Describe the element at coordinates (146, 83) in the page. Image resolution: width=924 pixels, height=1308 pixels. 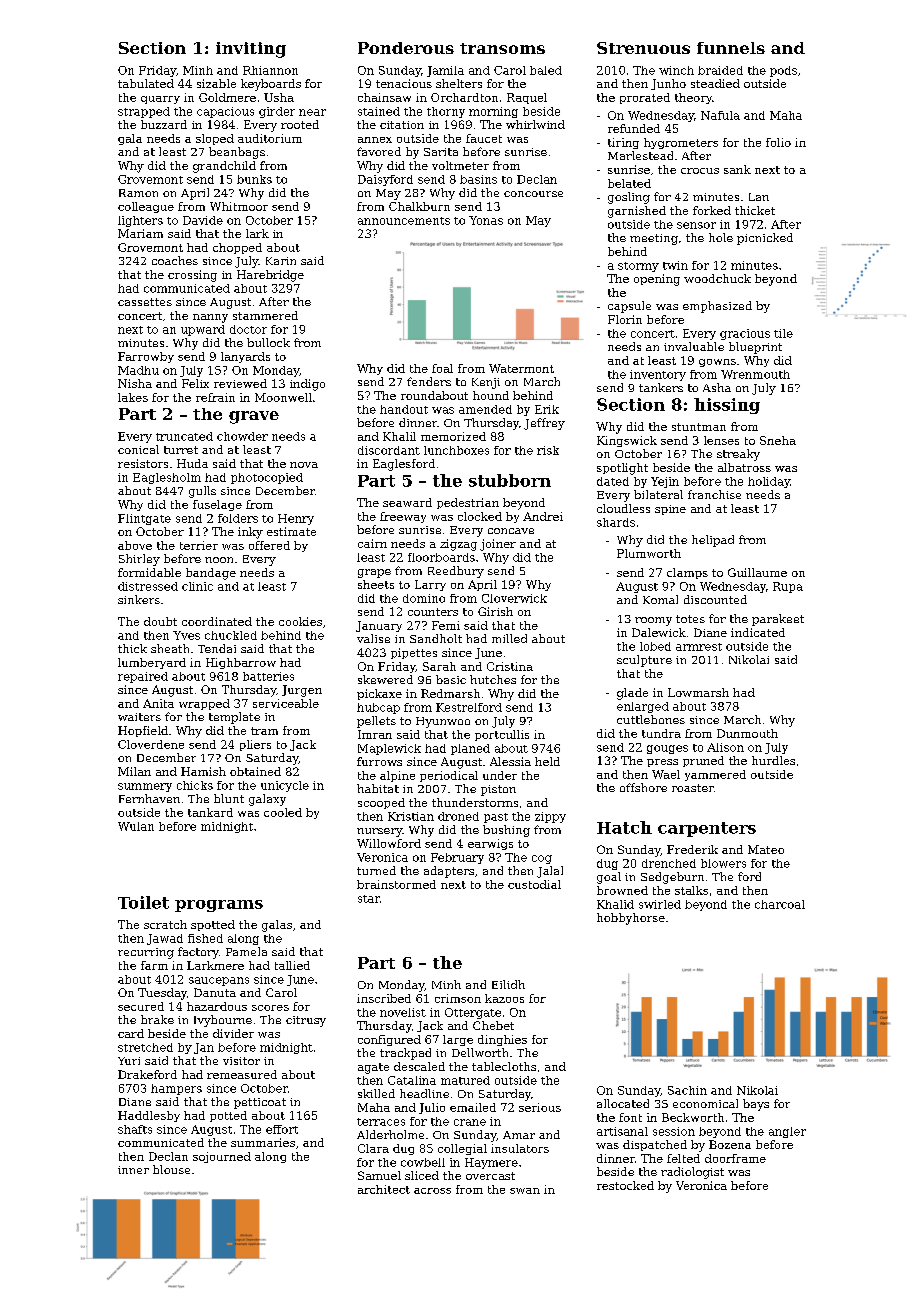
I see `tabulated` at that location.
